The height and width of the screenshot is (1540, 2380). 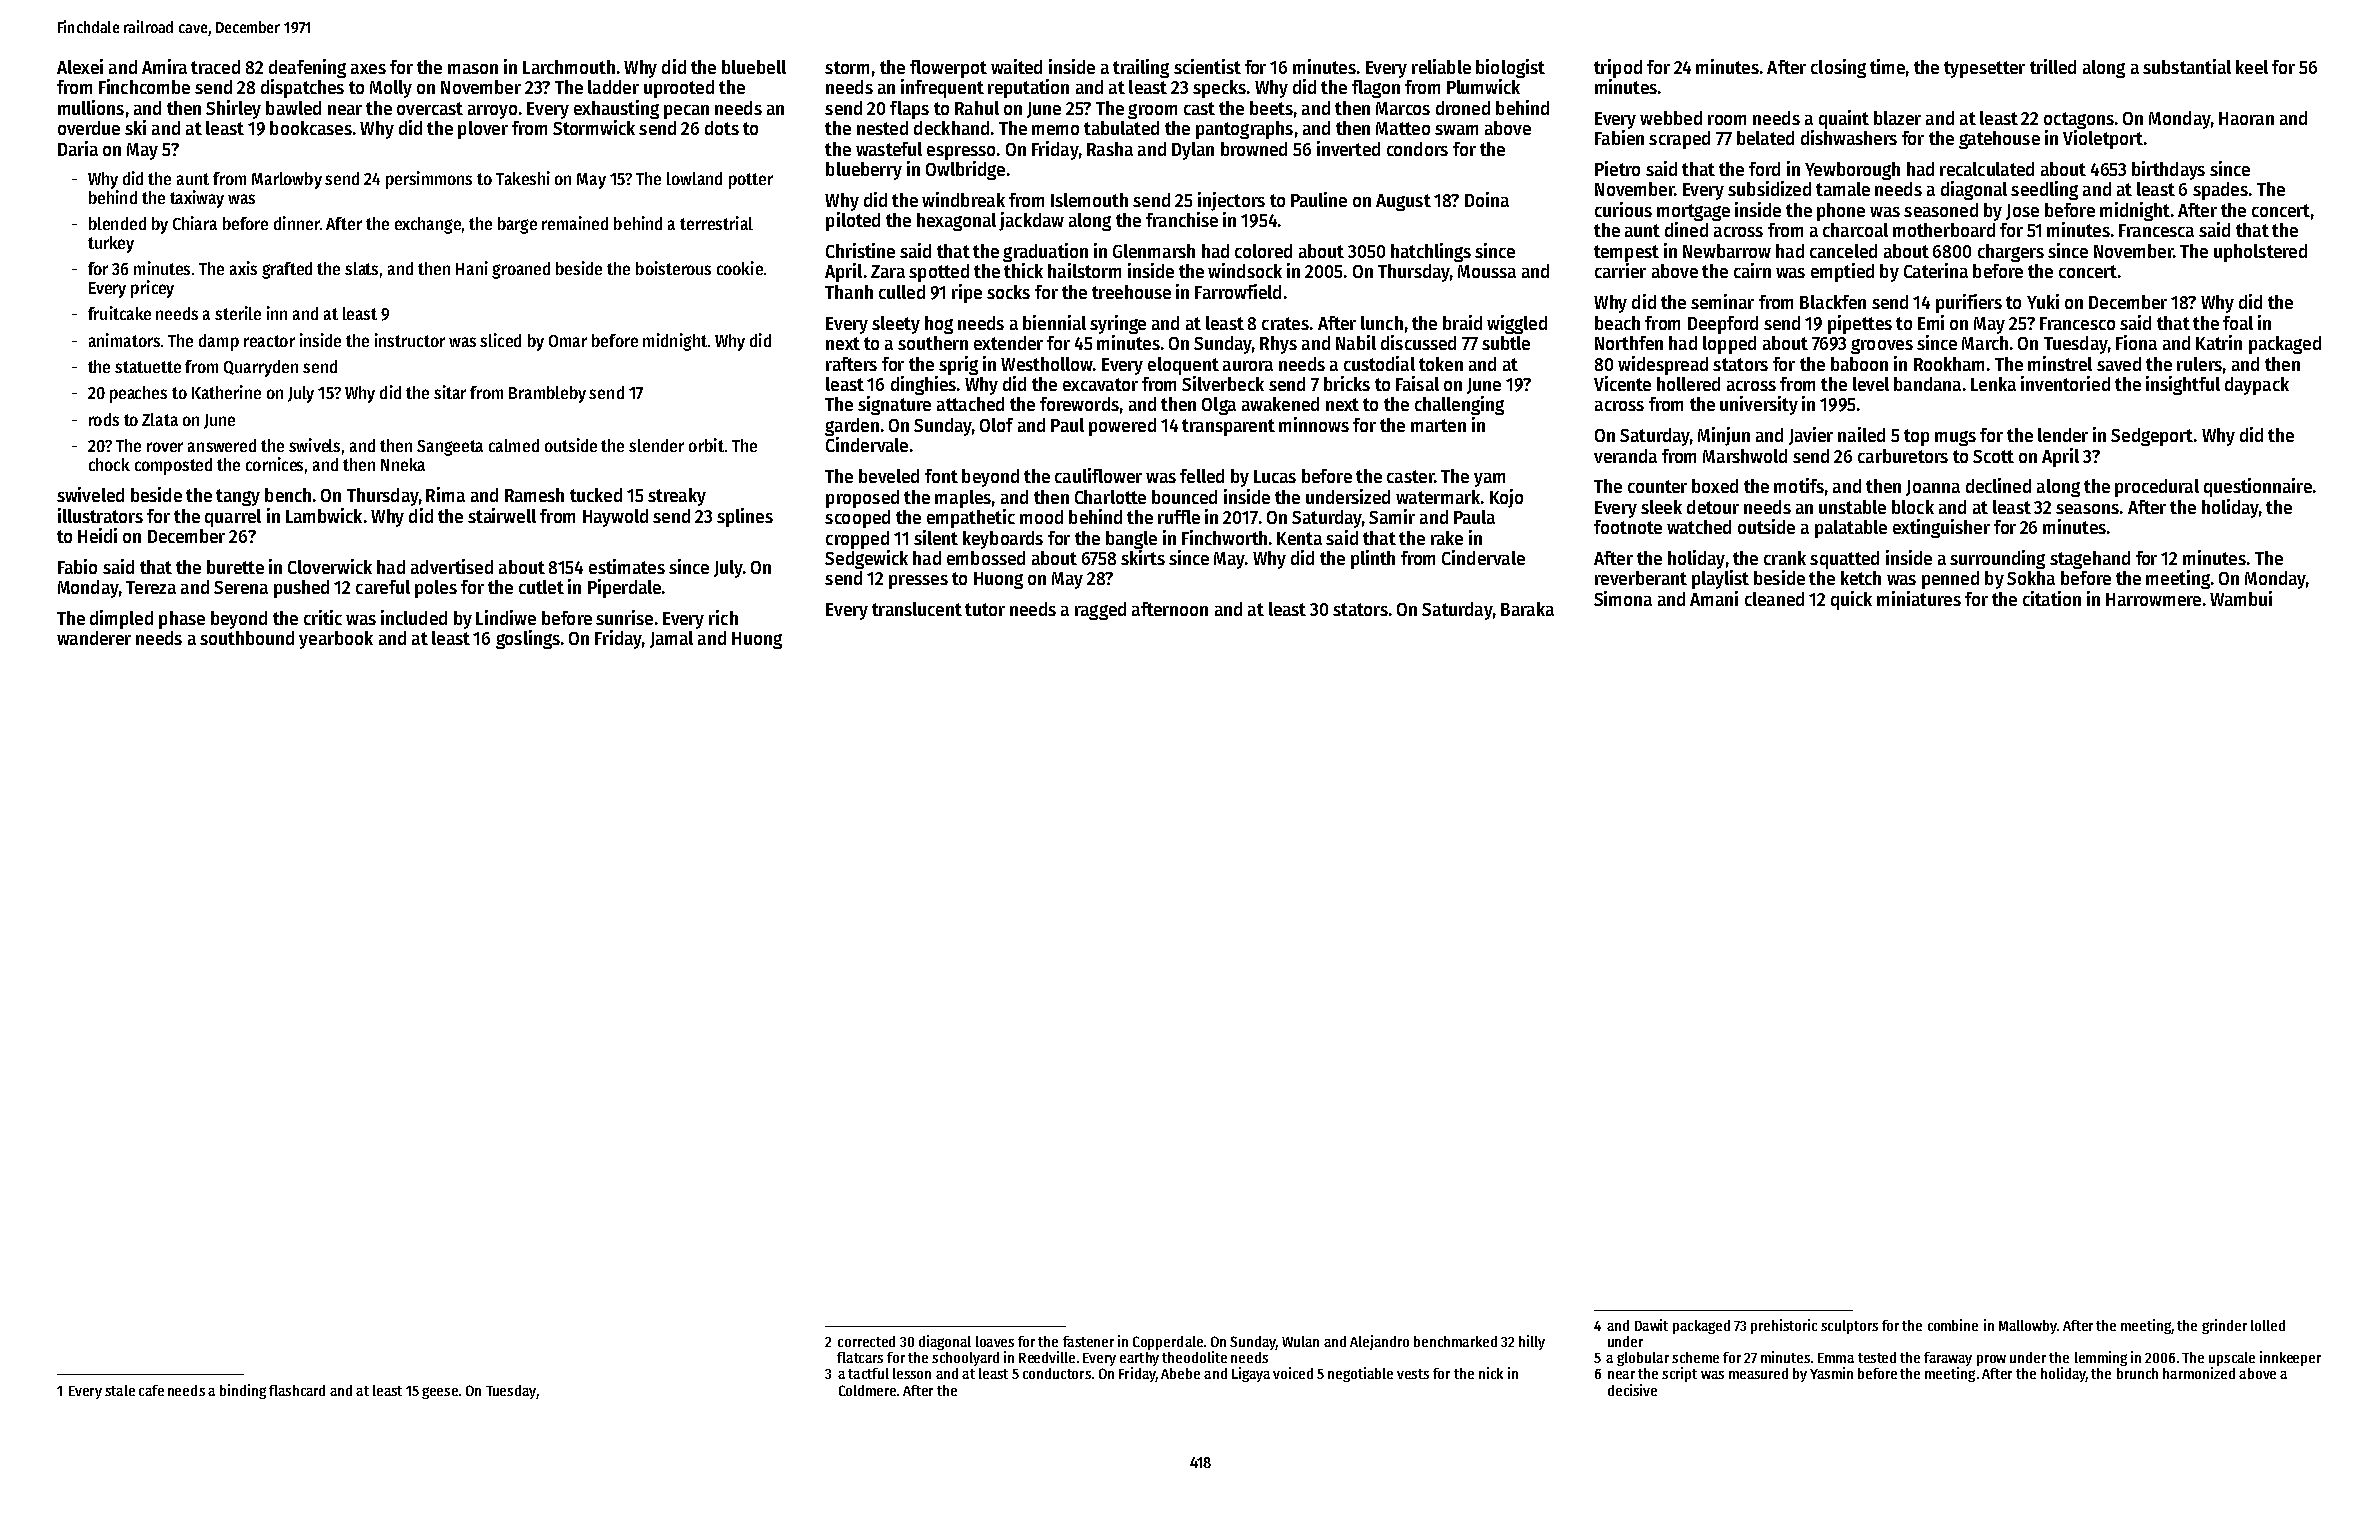 What do you see at coordinates (1919, 598) in the screenshot?
I see `miniatures` at bounding box center [1919, 598].
